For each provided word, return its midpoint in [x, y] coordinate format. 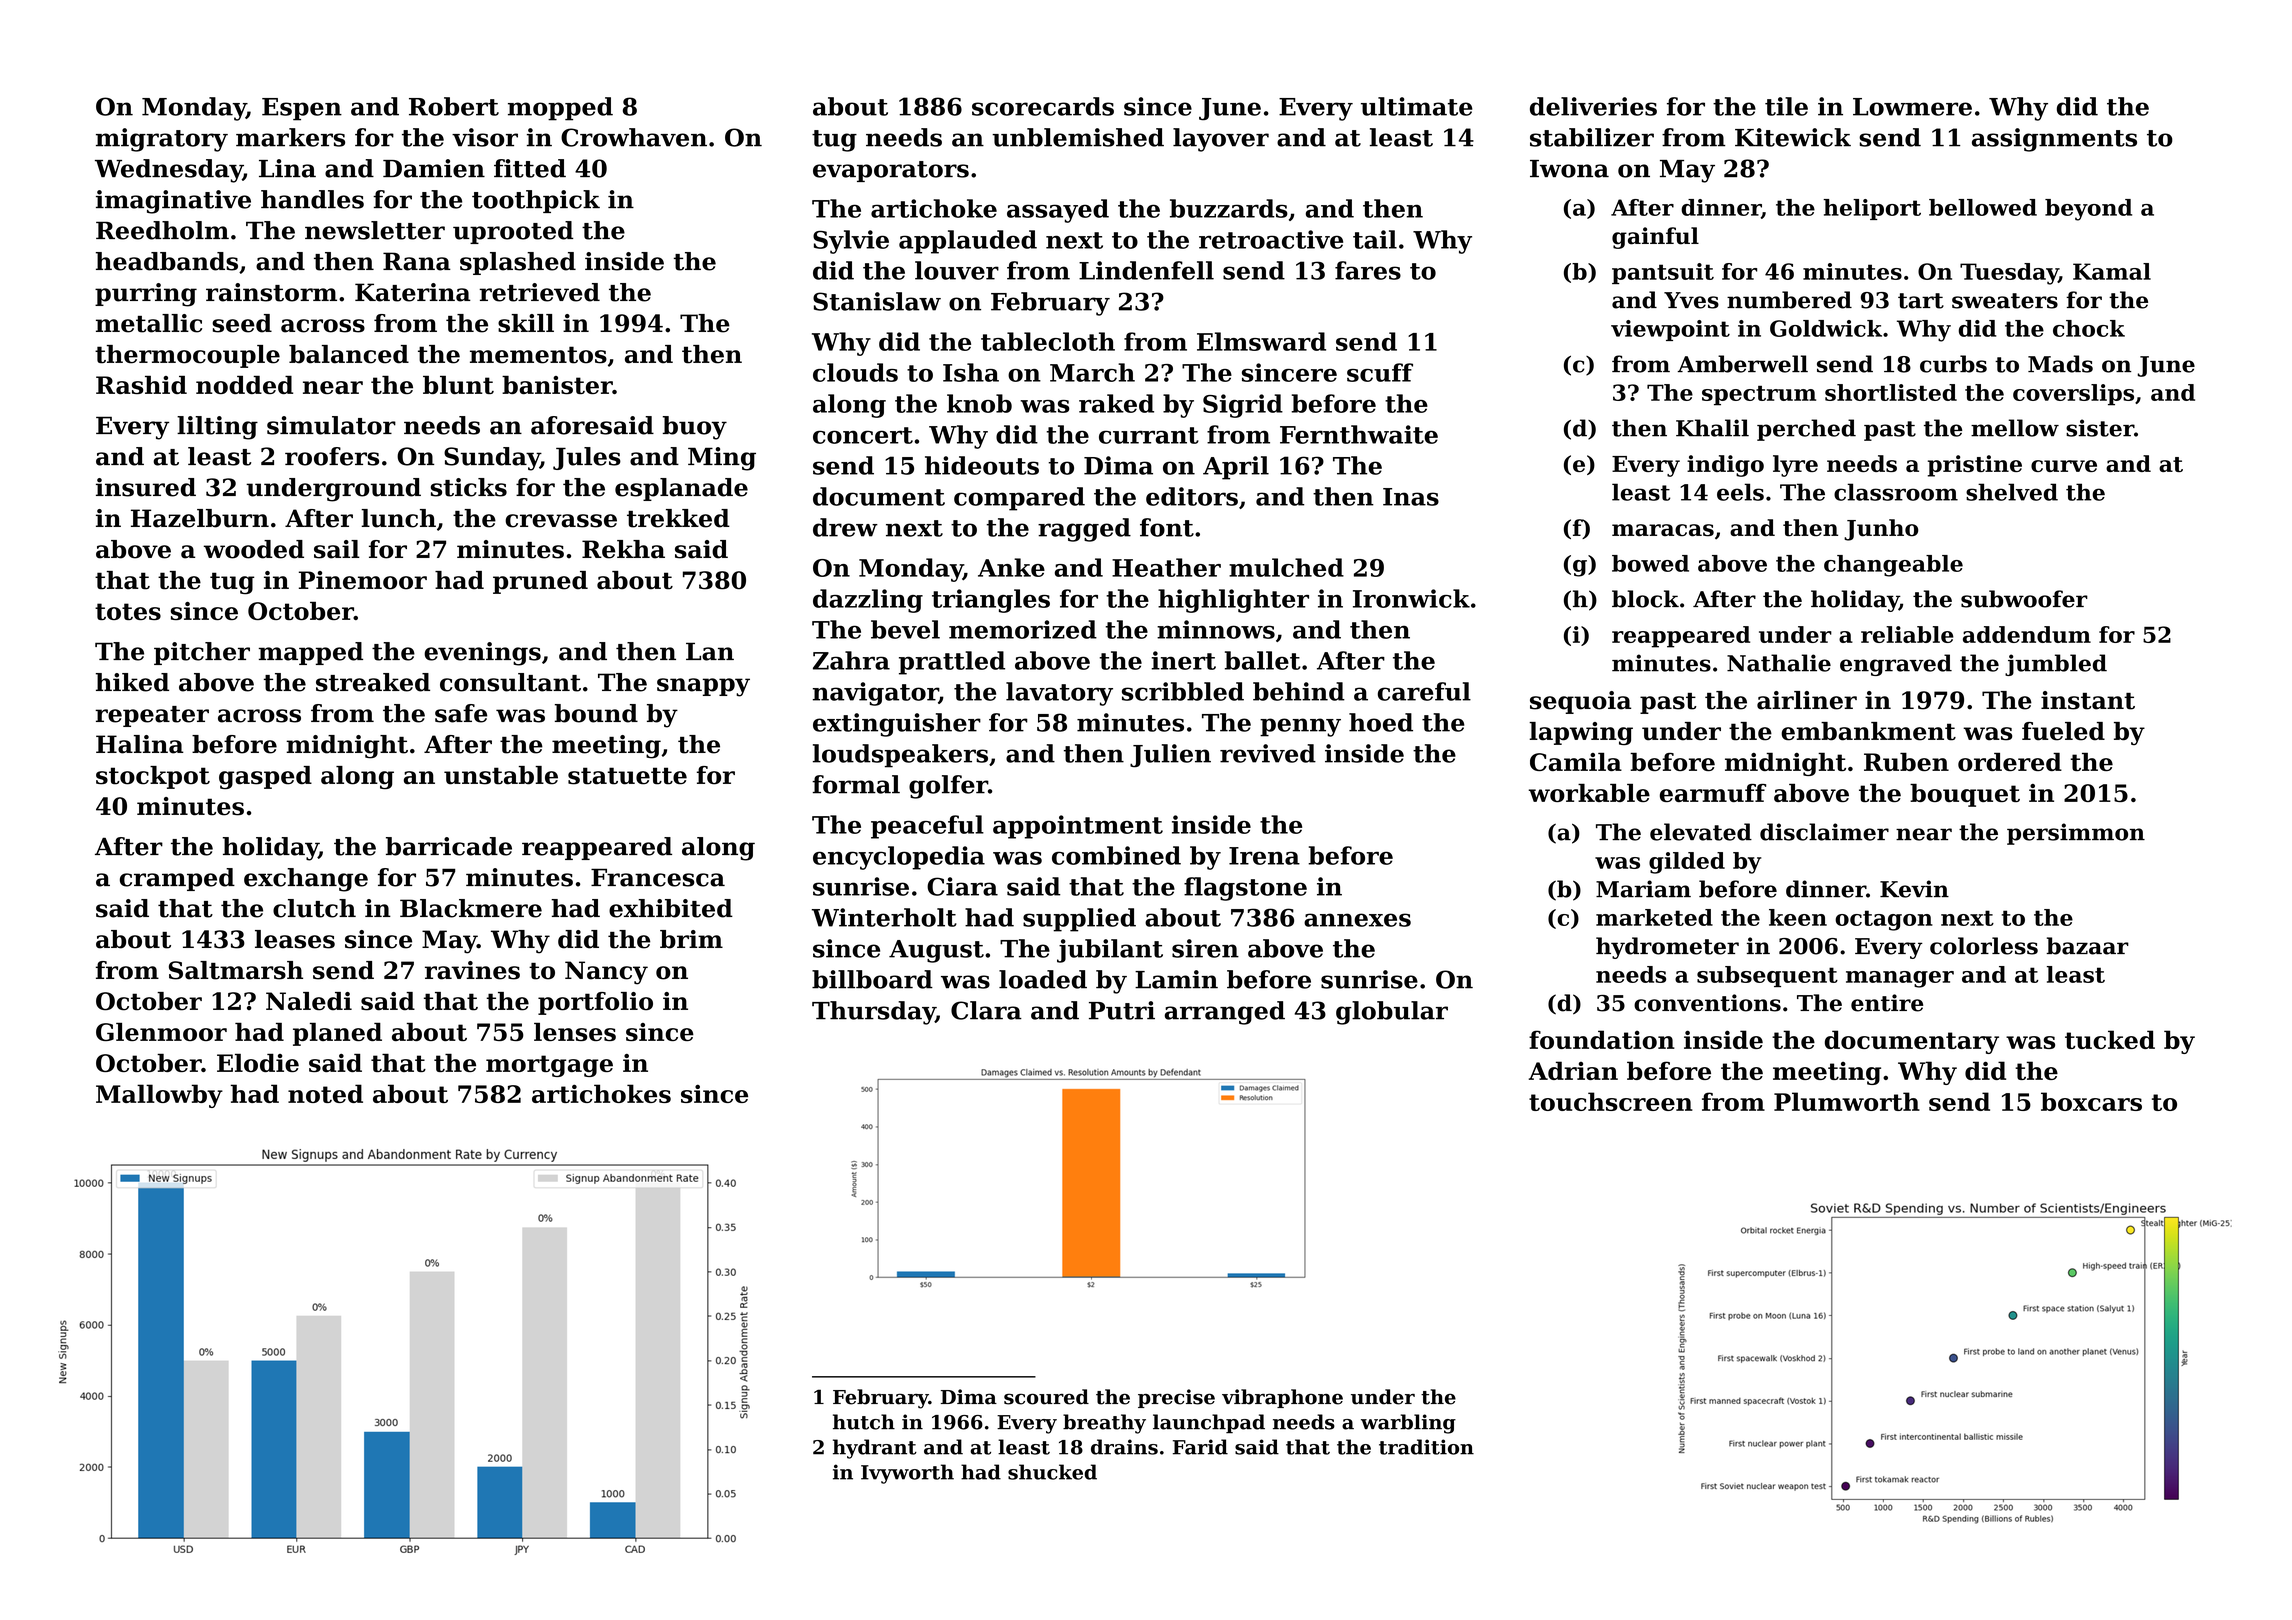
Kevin [1914, 889]
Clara [986, 1010]
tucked [2110, 1039]
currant [1149, 435]
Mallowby [159, 1096]
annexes [1357, 920]
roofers [332, 456]
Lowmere [1912, 107]
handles [312, 199]
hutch [864, 1422]
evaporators [891, 171]
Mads [2060, 364]
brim [691, 939]
